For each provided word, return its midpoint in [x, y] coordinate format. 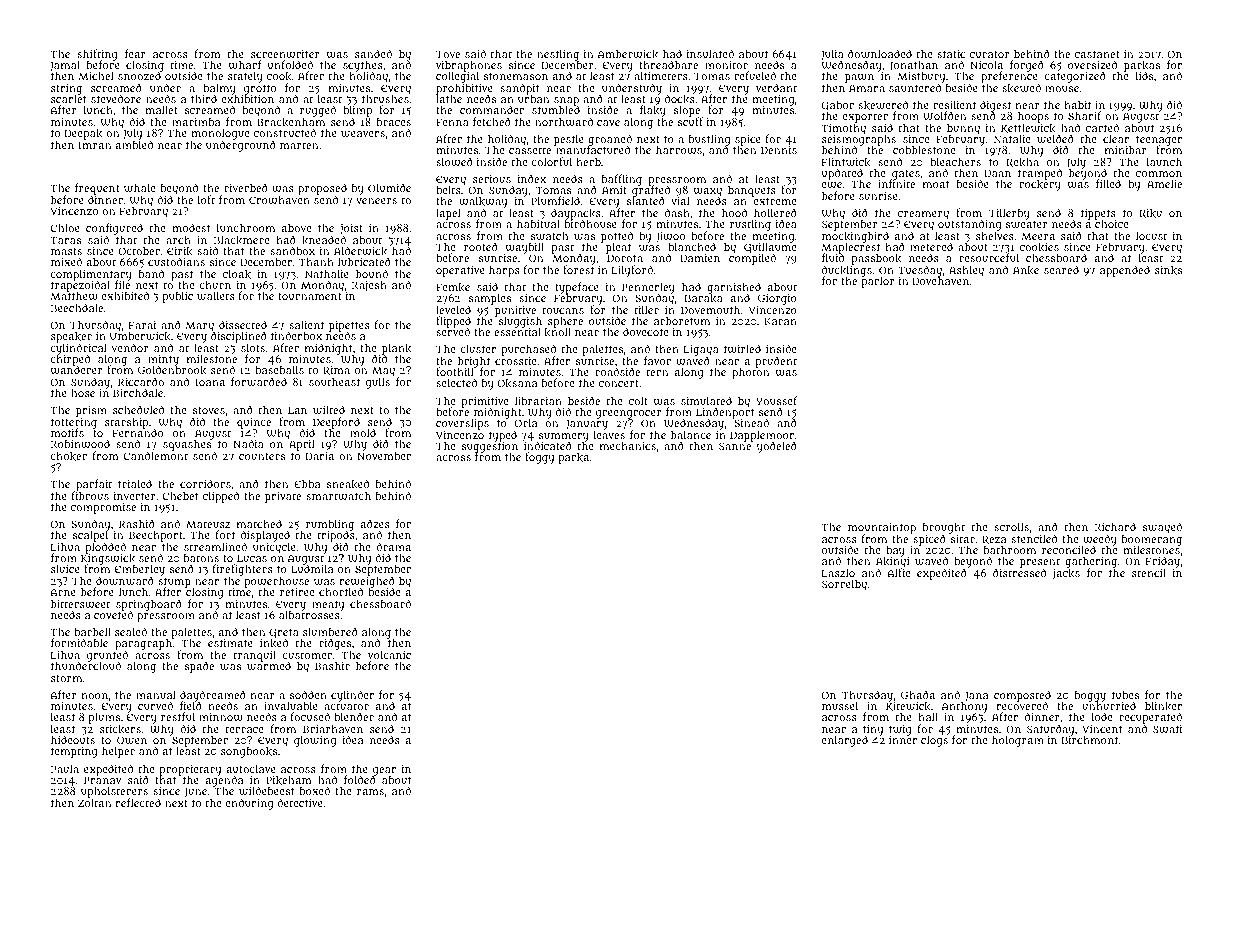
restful [178, 716]
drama [393, 546]
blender [354, 716]
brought [944, 529]
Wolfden [945, 115]
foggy [539, 458]
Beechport [156, 536]
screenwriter [285, 54]
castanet [1097, 54]
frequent [97, 189]
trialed [135, 483]
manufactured [593, 150]
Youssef [776, 400]
